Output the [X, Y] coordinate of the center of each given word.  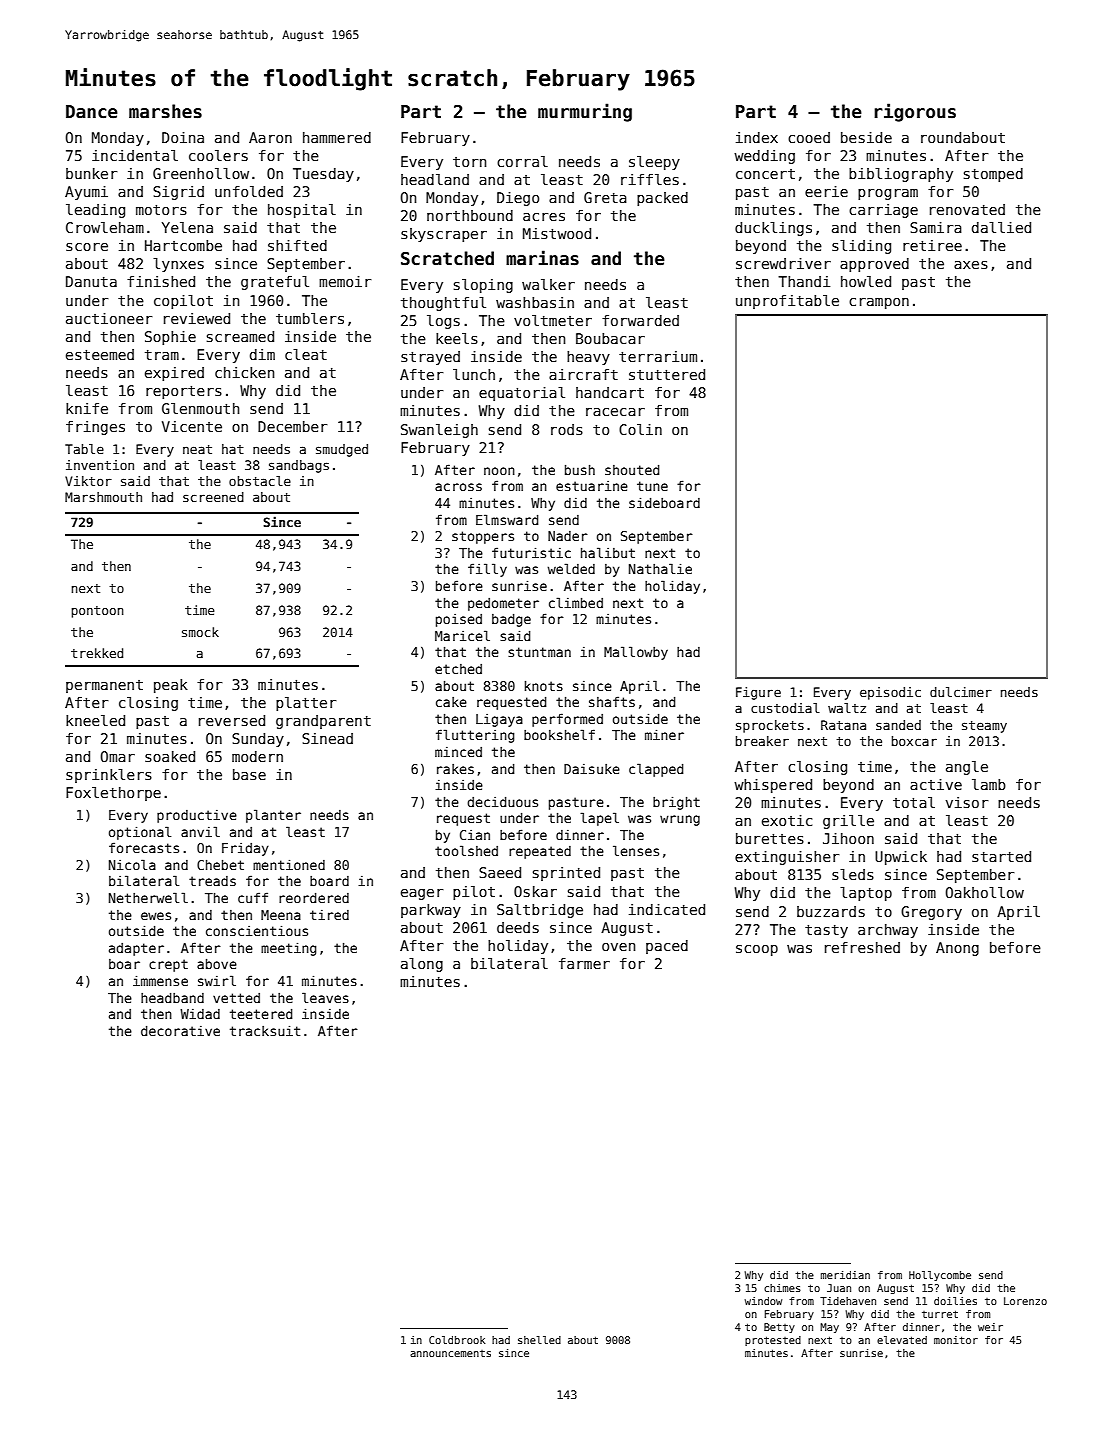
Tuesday [323, 175]
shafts [612, 701]
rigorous [915, 112]
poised [459, 620]
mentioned [289, 865]
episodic [890, 693]
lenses [636, 850]
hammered [337, 137]
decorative [180, 1031]
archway [888, 931]
